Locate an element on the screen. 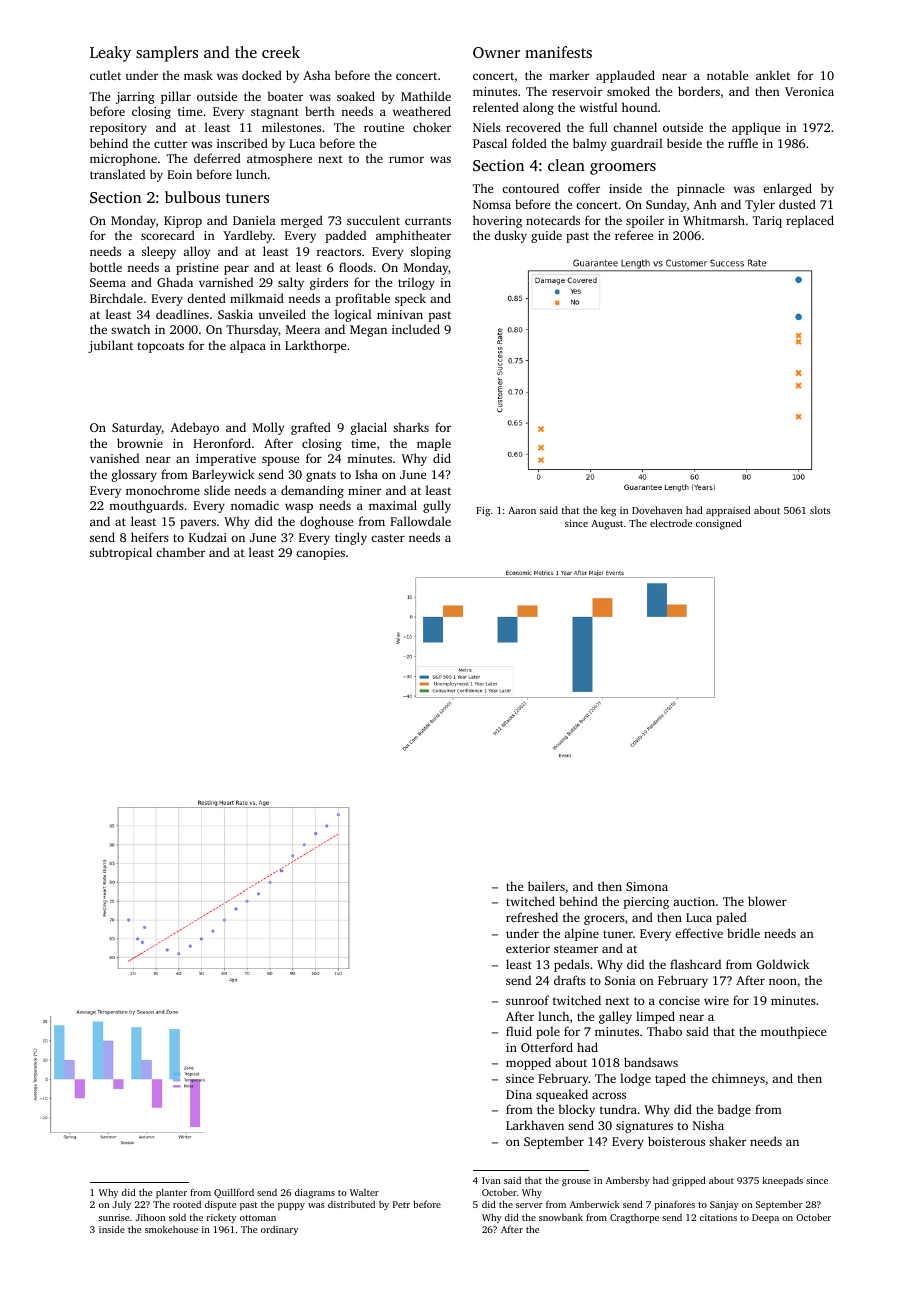  profitable is located at coordinates (363, 299).
